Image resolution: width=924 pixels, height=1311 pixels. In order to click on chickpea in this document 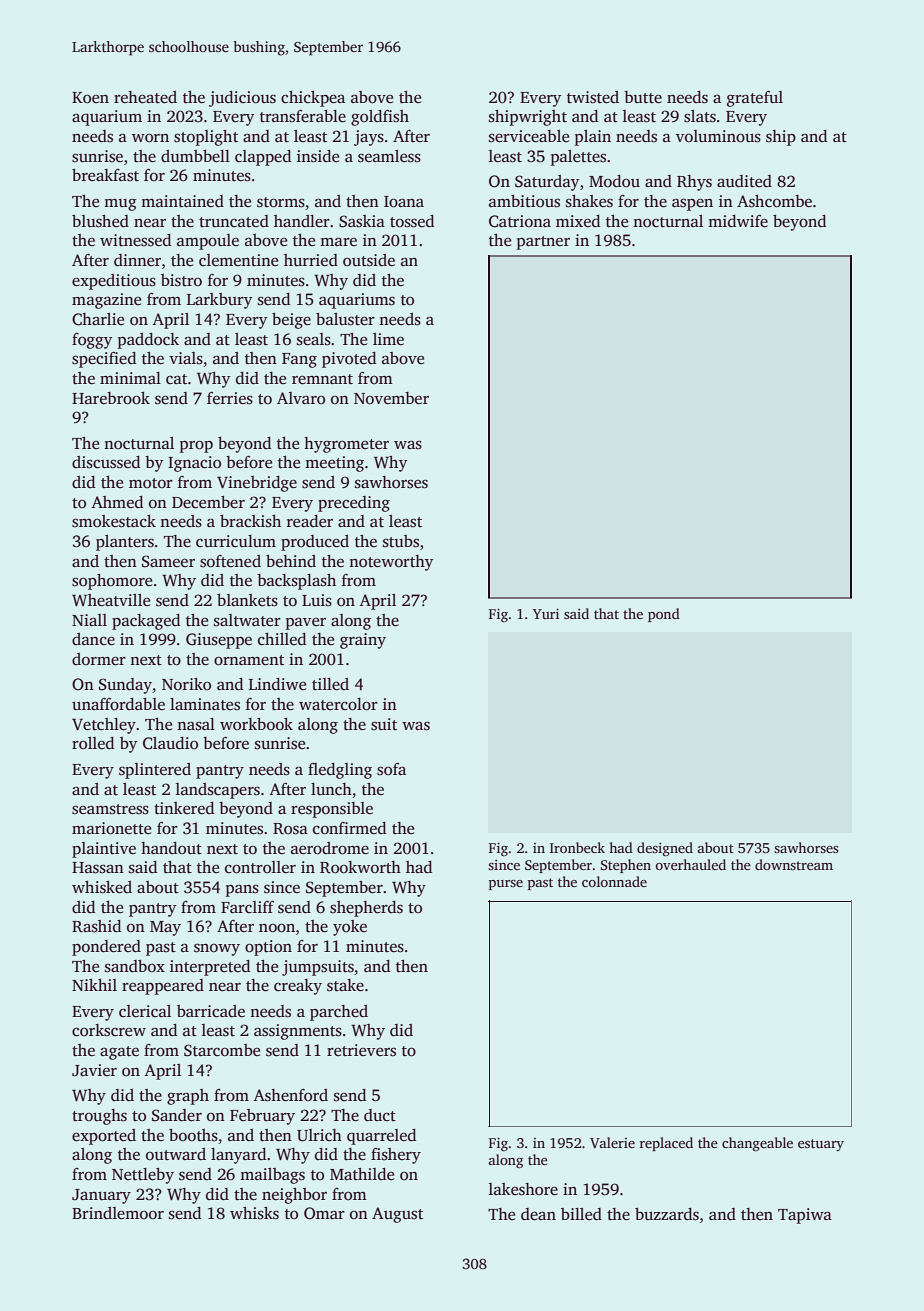, I will do `click(313, 99)`.
